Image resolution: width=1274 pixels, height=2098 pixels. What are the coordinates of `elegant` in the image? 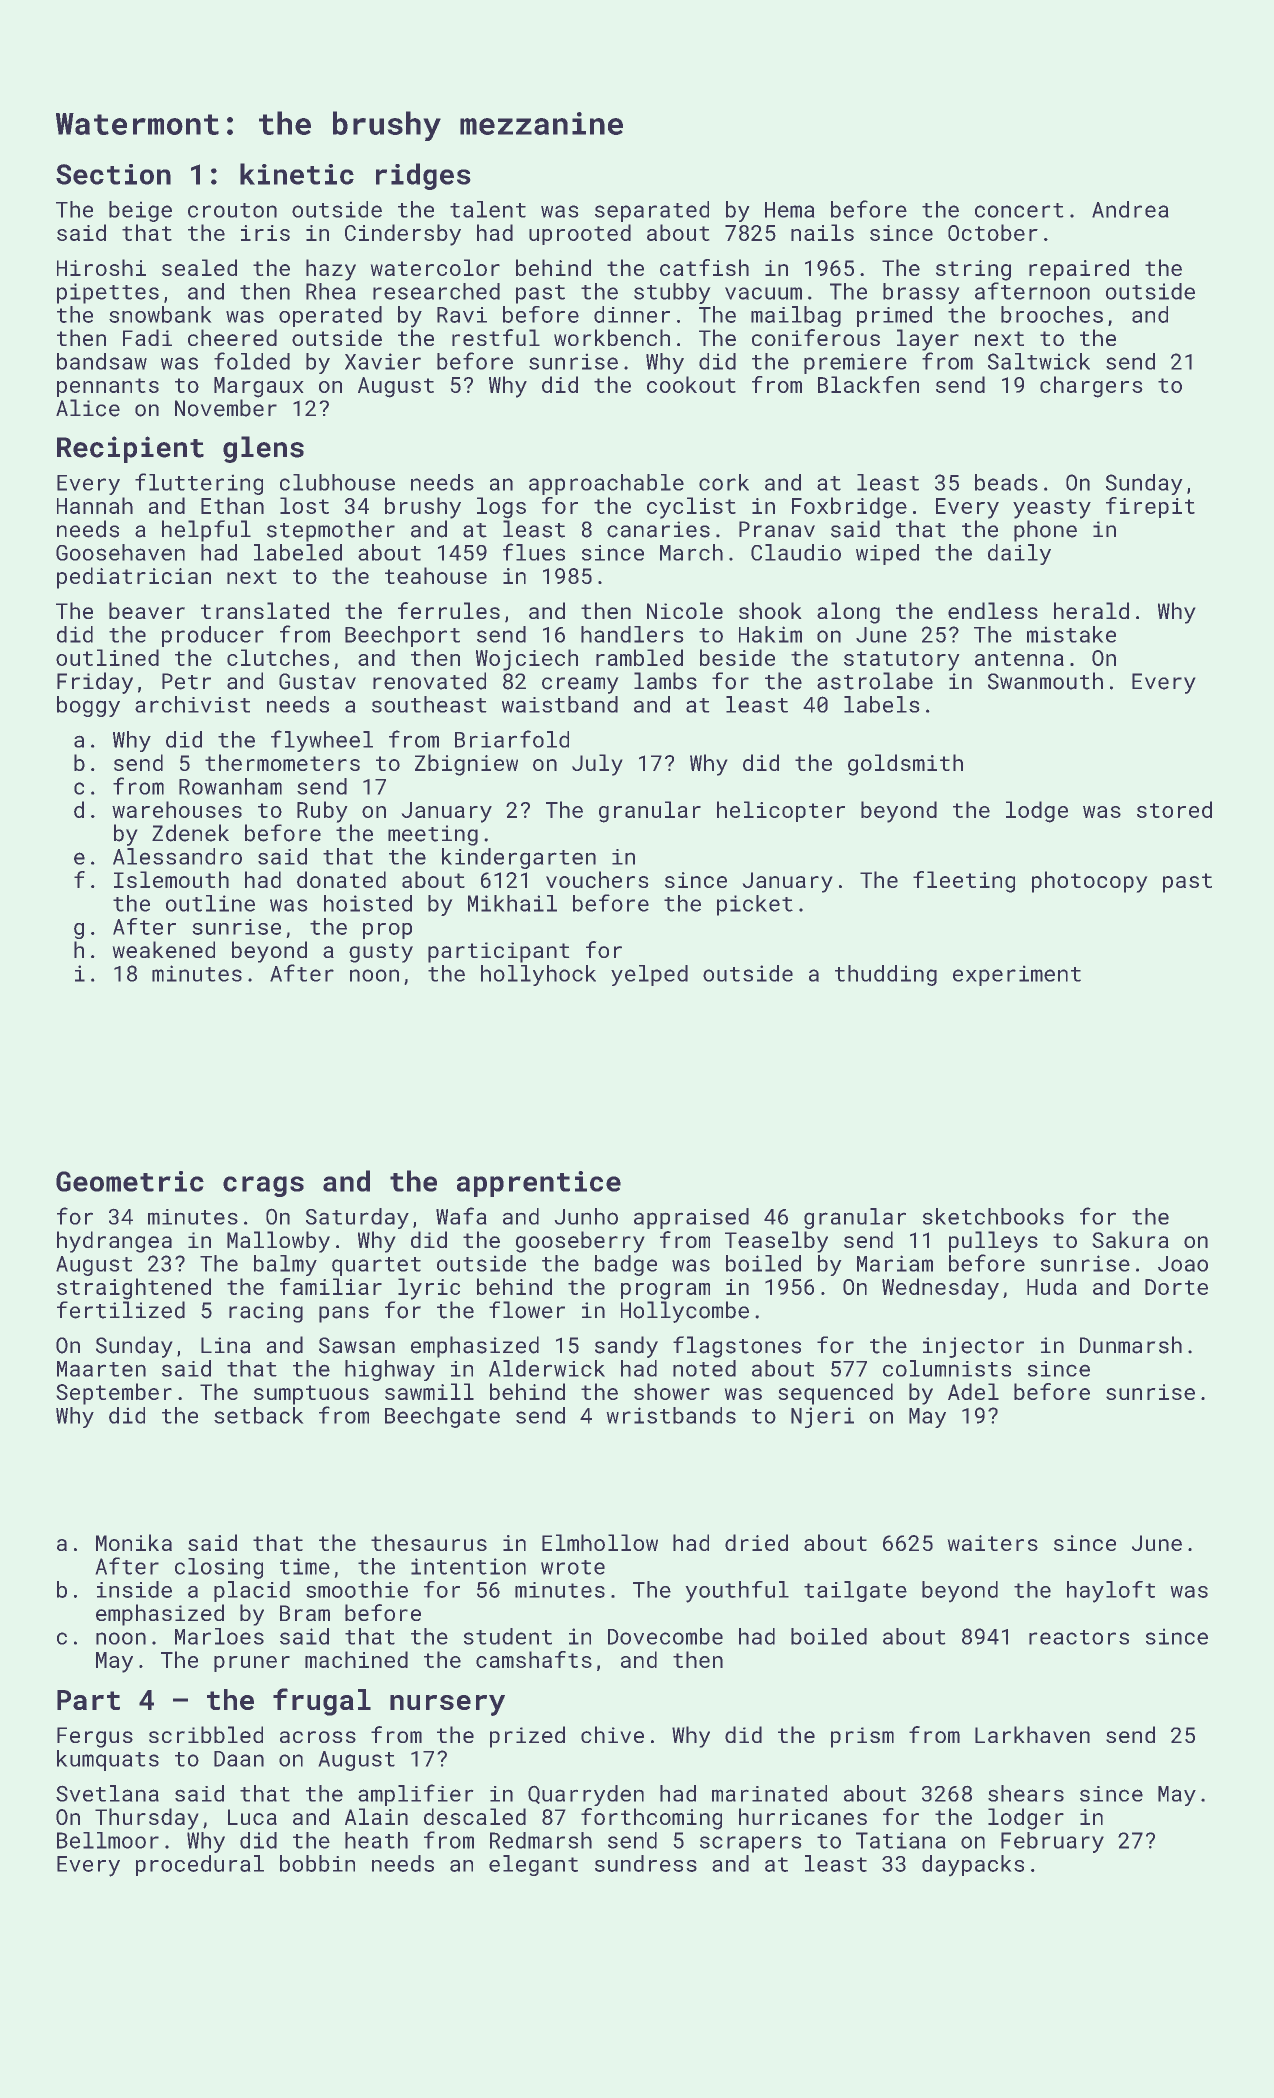 It's located at (533, 1865).
